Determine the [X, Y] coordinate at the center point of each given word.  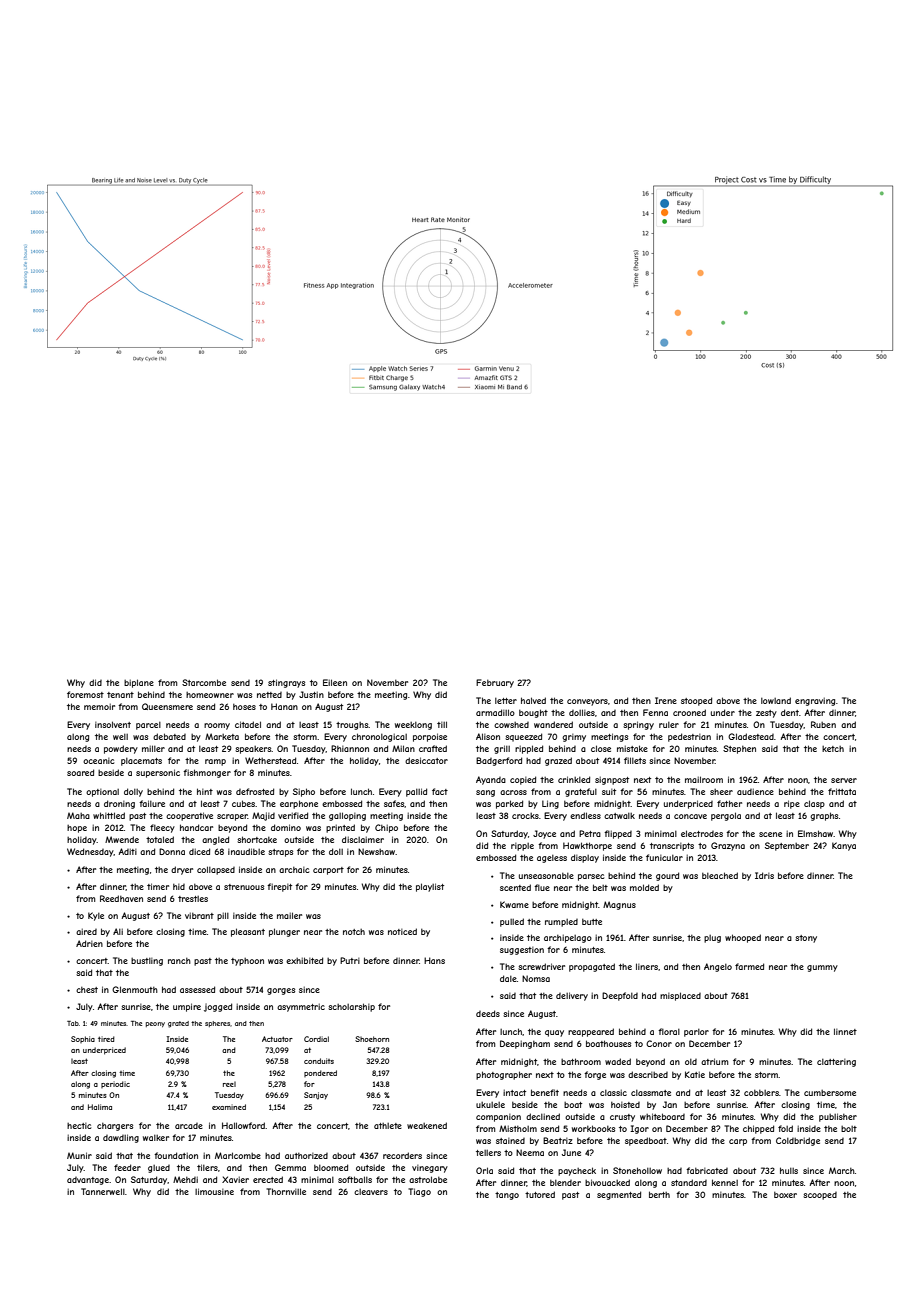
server [844, 780]
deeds [488, 1013]
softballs [355, 1179]
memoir [99, 706]
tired [106, 1039]
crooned [689, 712]
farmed [749, 966]
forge [595, 1075]
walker [156, 1138]
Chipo [386, 828]
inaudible [246, 851]
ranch [179, 961]
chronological [379, 737]
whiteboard [662, 1116]
